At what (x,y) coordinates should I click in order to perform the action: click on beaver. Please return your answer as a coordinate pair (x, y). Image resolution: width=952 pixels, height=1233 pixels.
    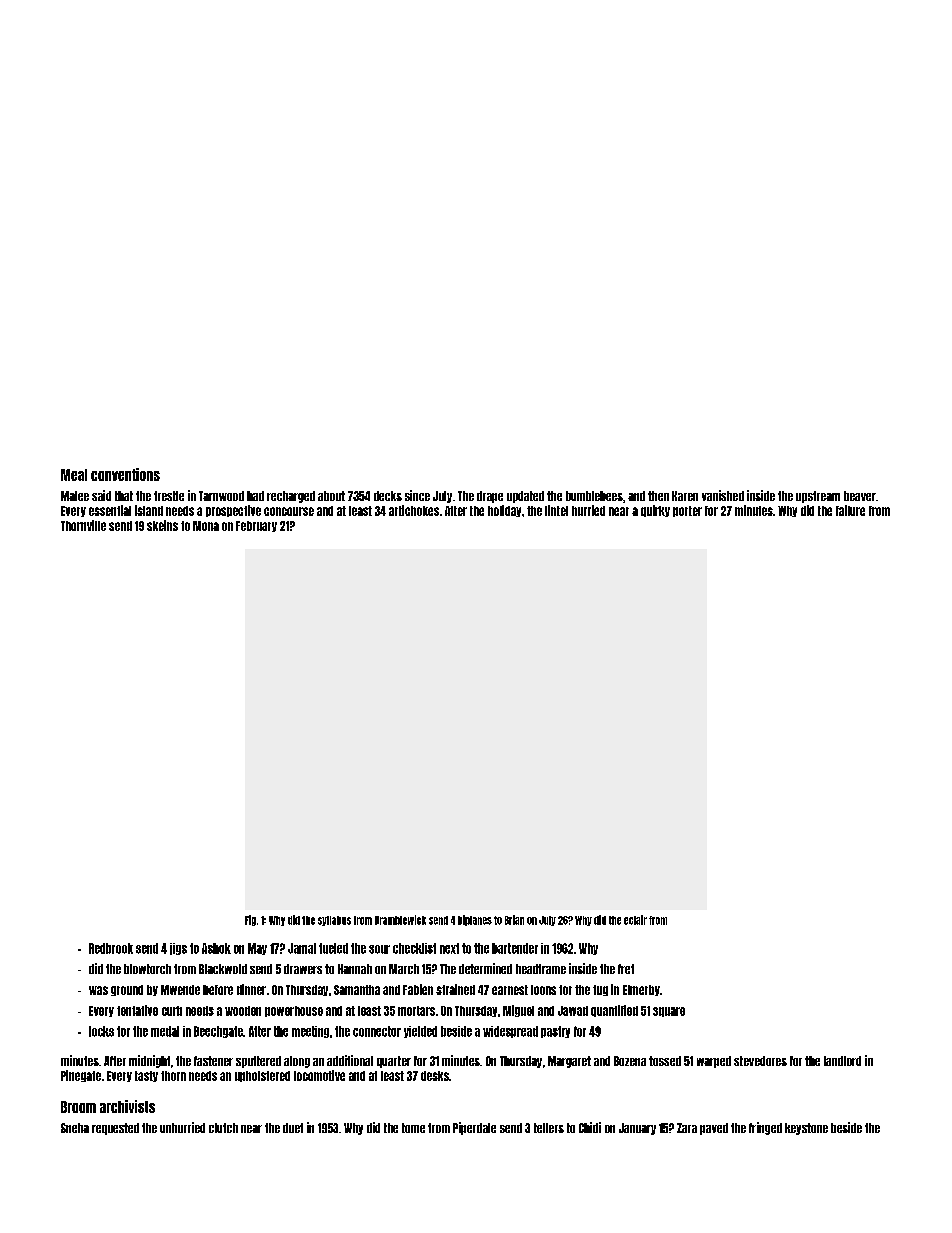
    Looking at the image, I should click on (860, 496).
